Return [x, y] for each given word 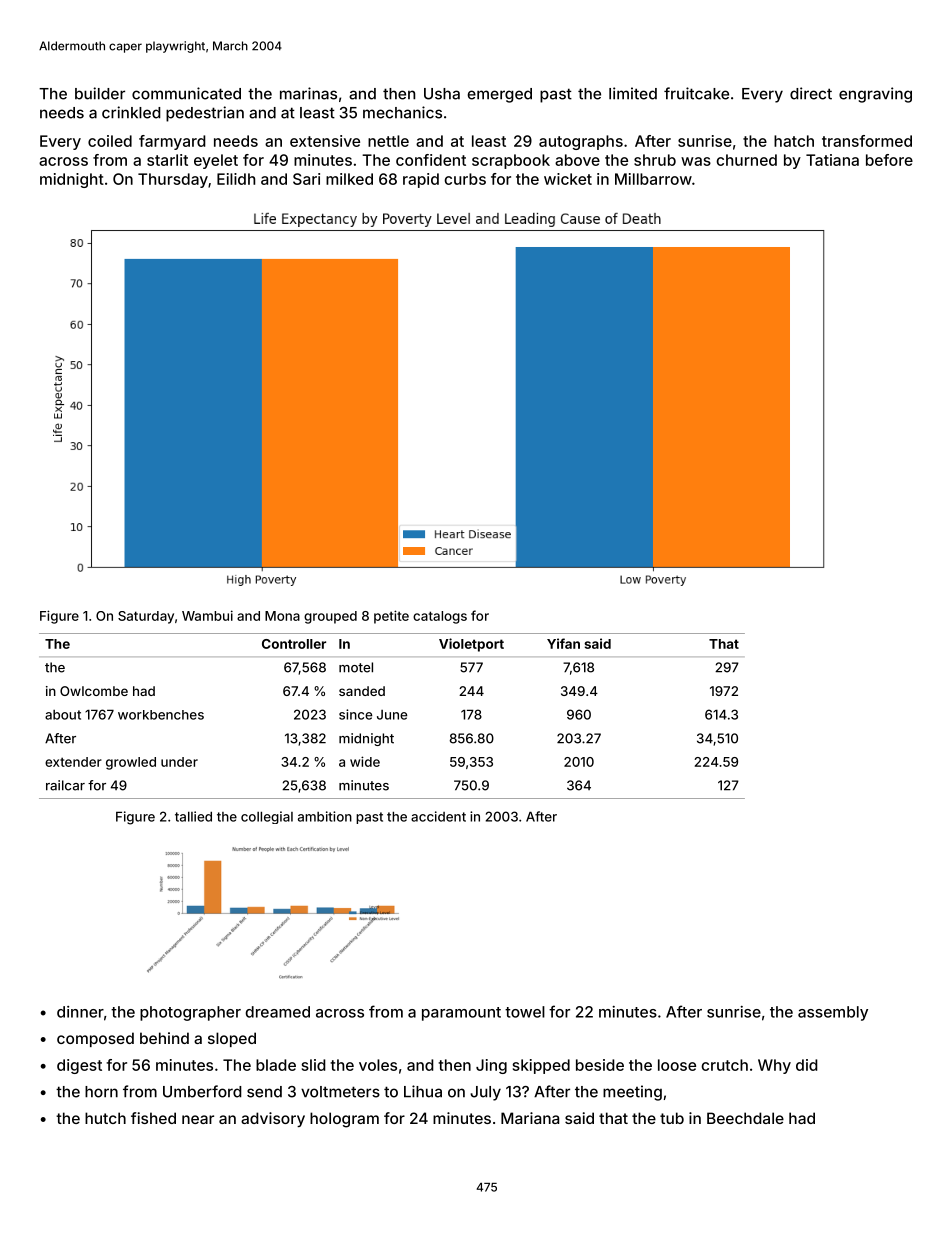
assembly [833, 1013]
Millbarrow [653, 179]
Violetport [471, 645]
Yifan [563, 643]
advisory [273, 1119]
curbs [465, 179]
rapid [421, 180]
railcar [65, 785]
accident [438, 816]
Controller [294, 644]
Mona [282, 616]
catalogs [440, 617]
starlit [167, 160]
